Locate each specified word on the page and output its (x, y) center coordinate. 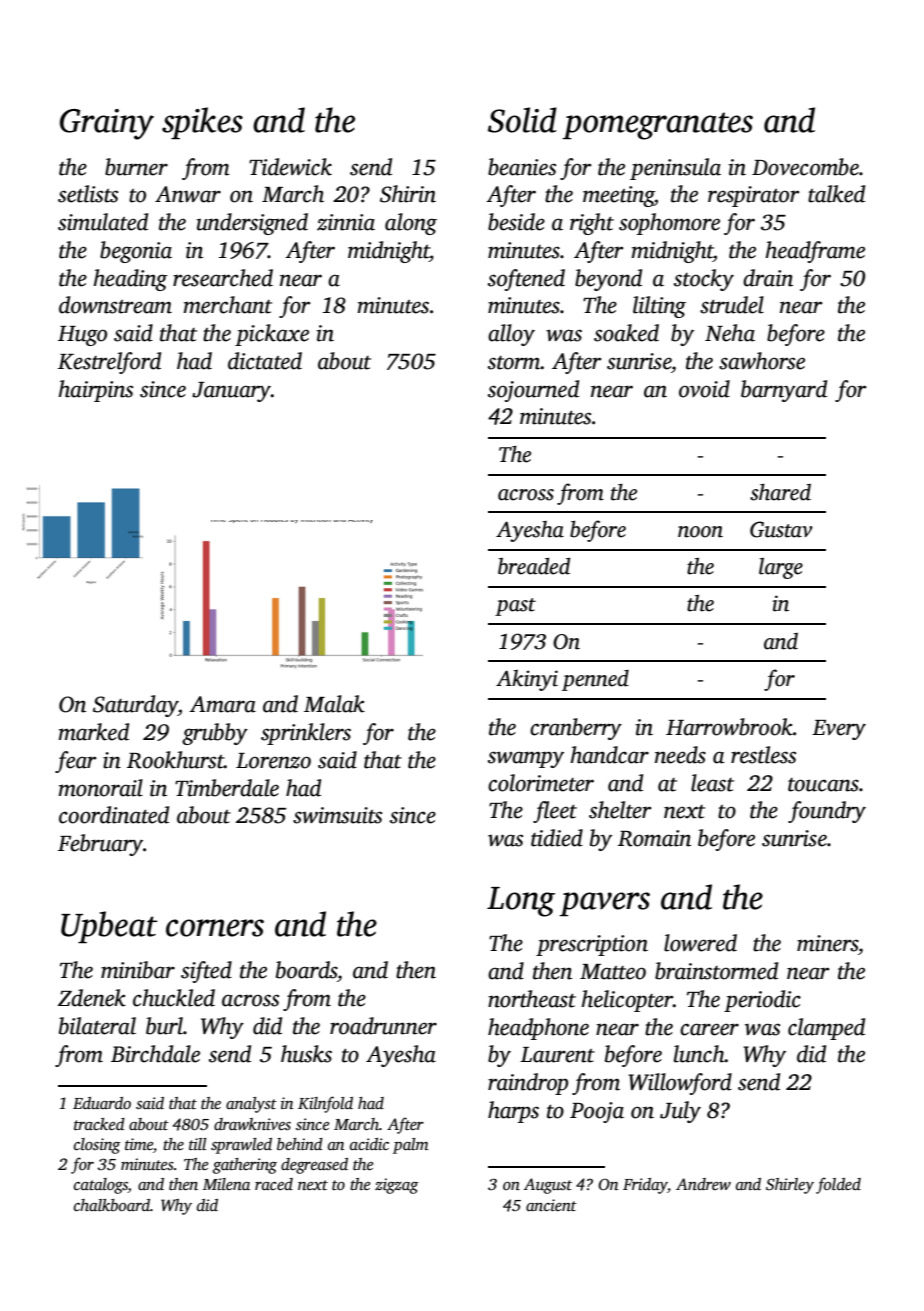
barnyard (784, 391)
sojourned (533, 391)
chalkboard (112, 1205)
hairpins (95, 391)
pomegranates (657, 126)
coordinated (114, 815)
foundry (827, 812)
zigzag (397, 1186)
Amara (222, 704)
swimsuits (337, 815)
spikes (202, 123)
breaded (534, 566)
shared (780, 492)
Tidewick (290, 167)
